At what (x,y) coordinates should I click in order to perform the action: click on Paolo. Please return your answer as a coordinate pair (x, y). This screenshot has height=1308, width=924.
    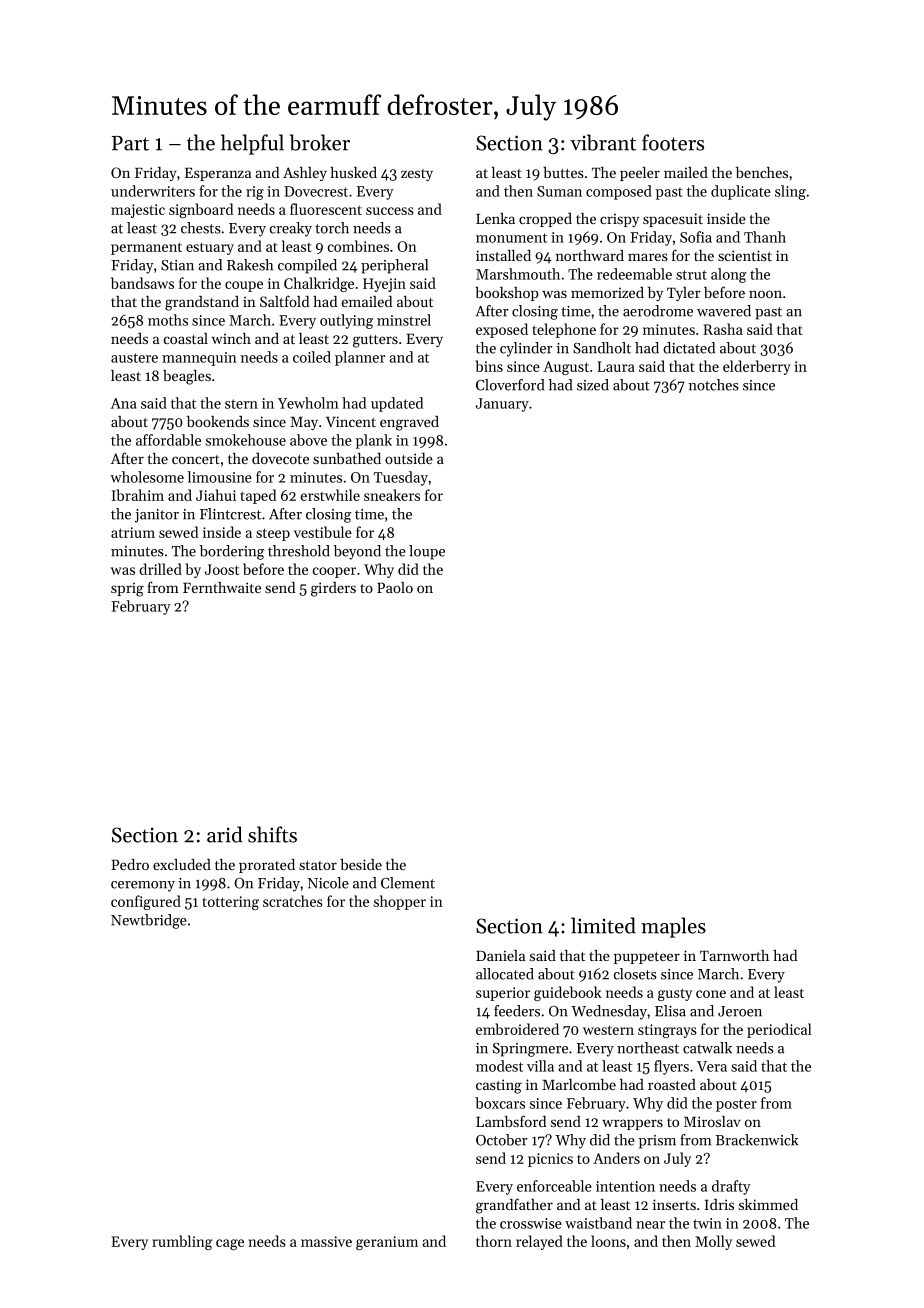
    Looking at the image, I should click on (395, 587).
